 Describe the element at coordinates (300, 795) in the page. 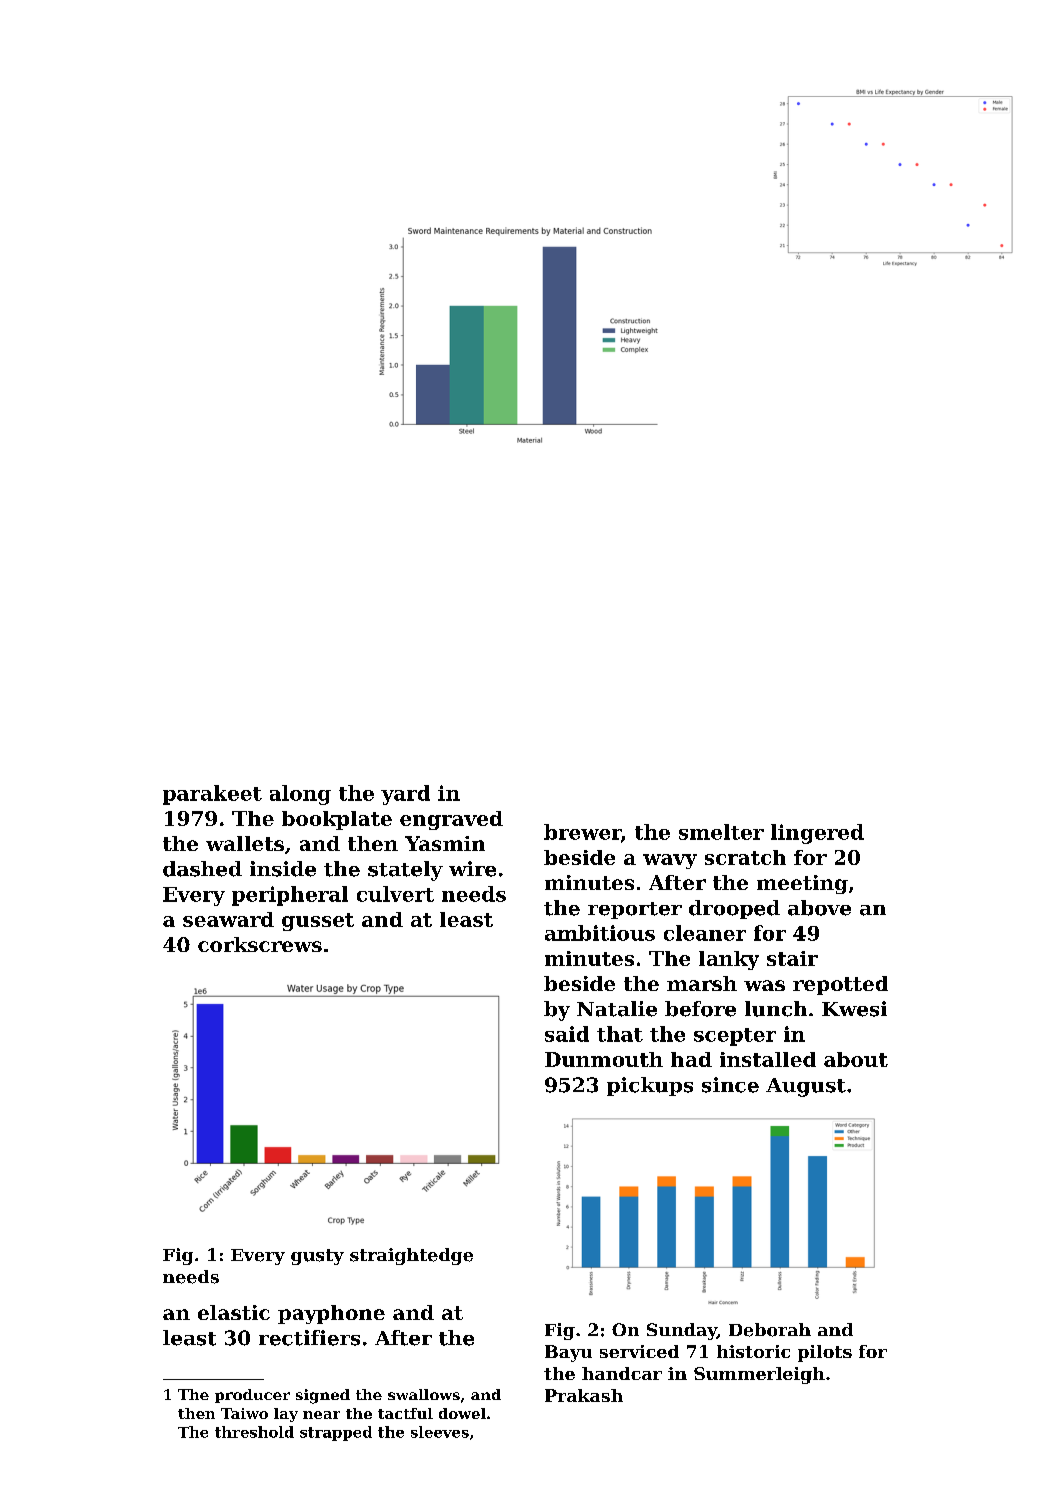

I see `along` at that location.
